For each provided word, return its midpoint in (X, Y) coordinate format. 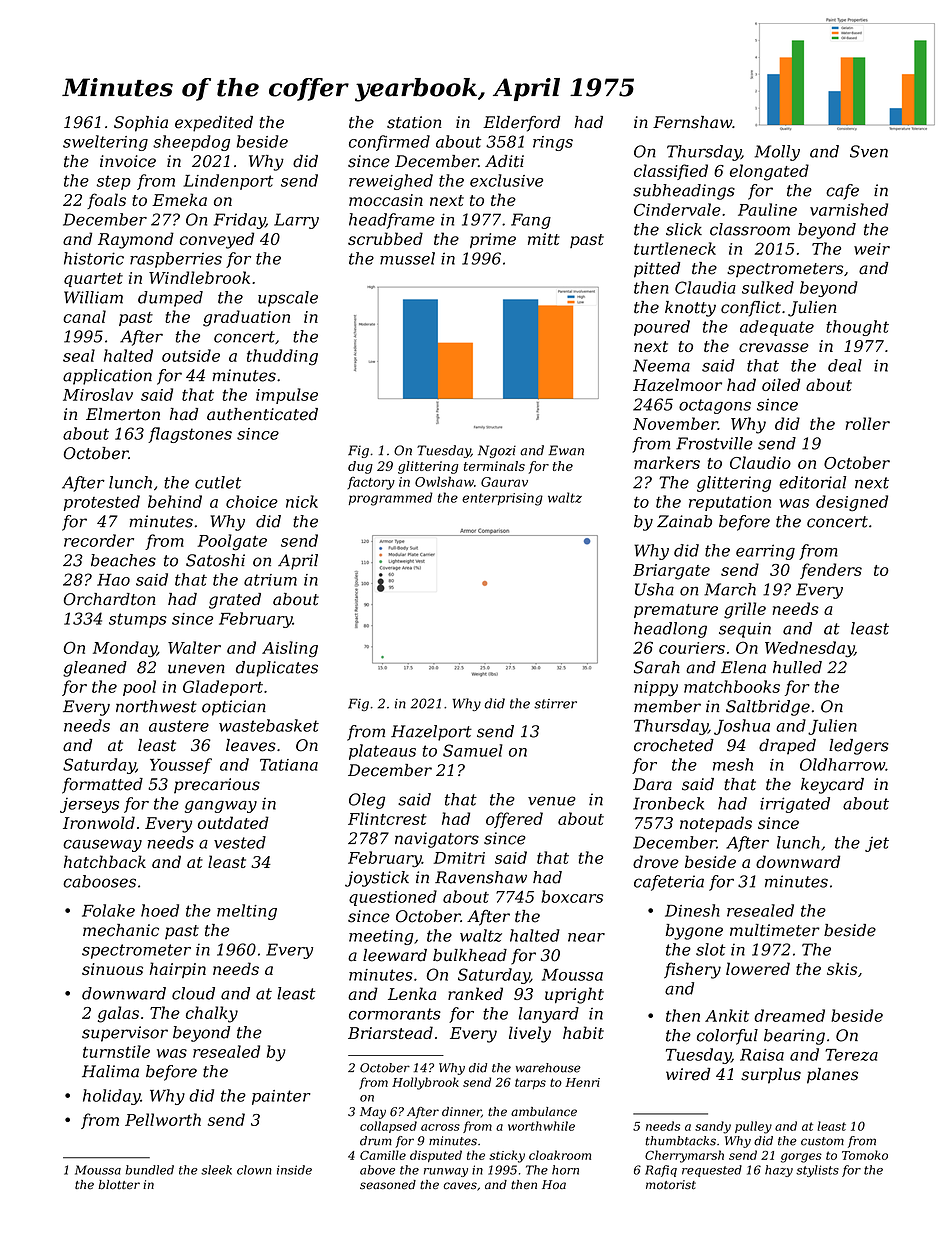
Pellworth (163, 1119)
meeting (381, 937)
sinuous (112, 969)
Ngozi (497, 451)
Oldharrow (842, 764)
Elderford (521, 124)
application (107, 377)
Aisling (290, 649)
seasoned (388, 1185)
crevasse (774, 347)
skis (842, 968)
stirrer (555, 704)
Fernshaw (692, 122)
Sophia (141, 124)
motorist (671, 1185)
